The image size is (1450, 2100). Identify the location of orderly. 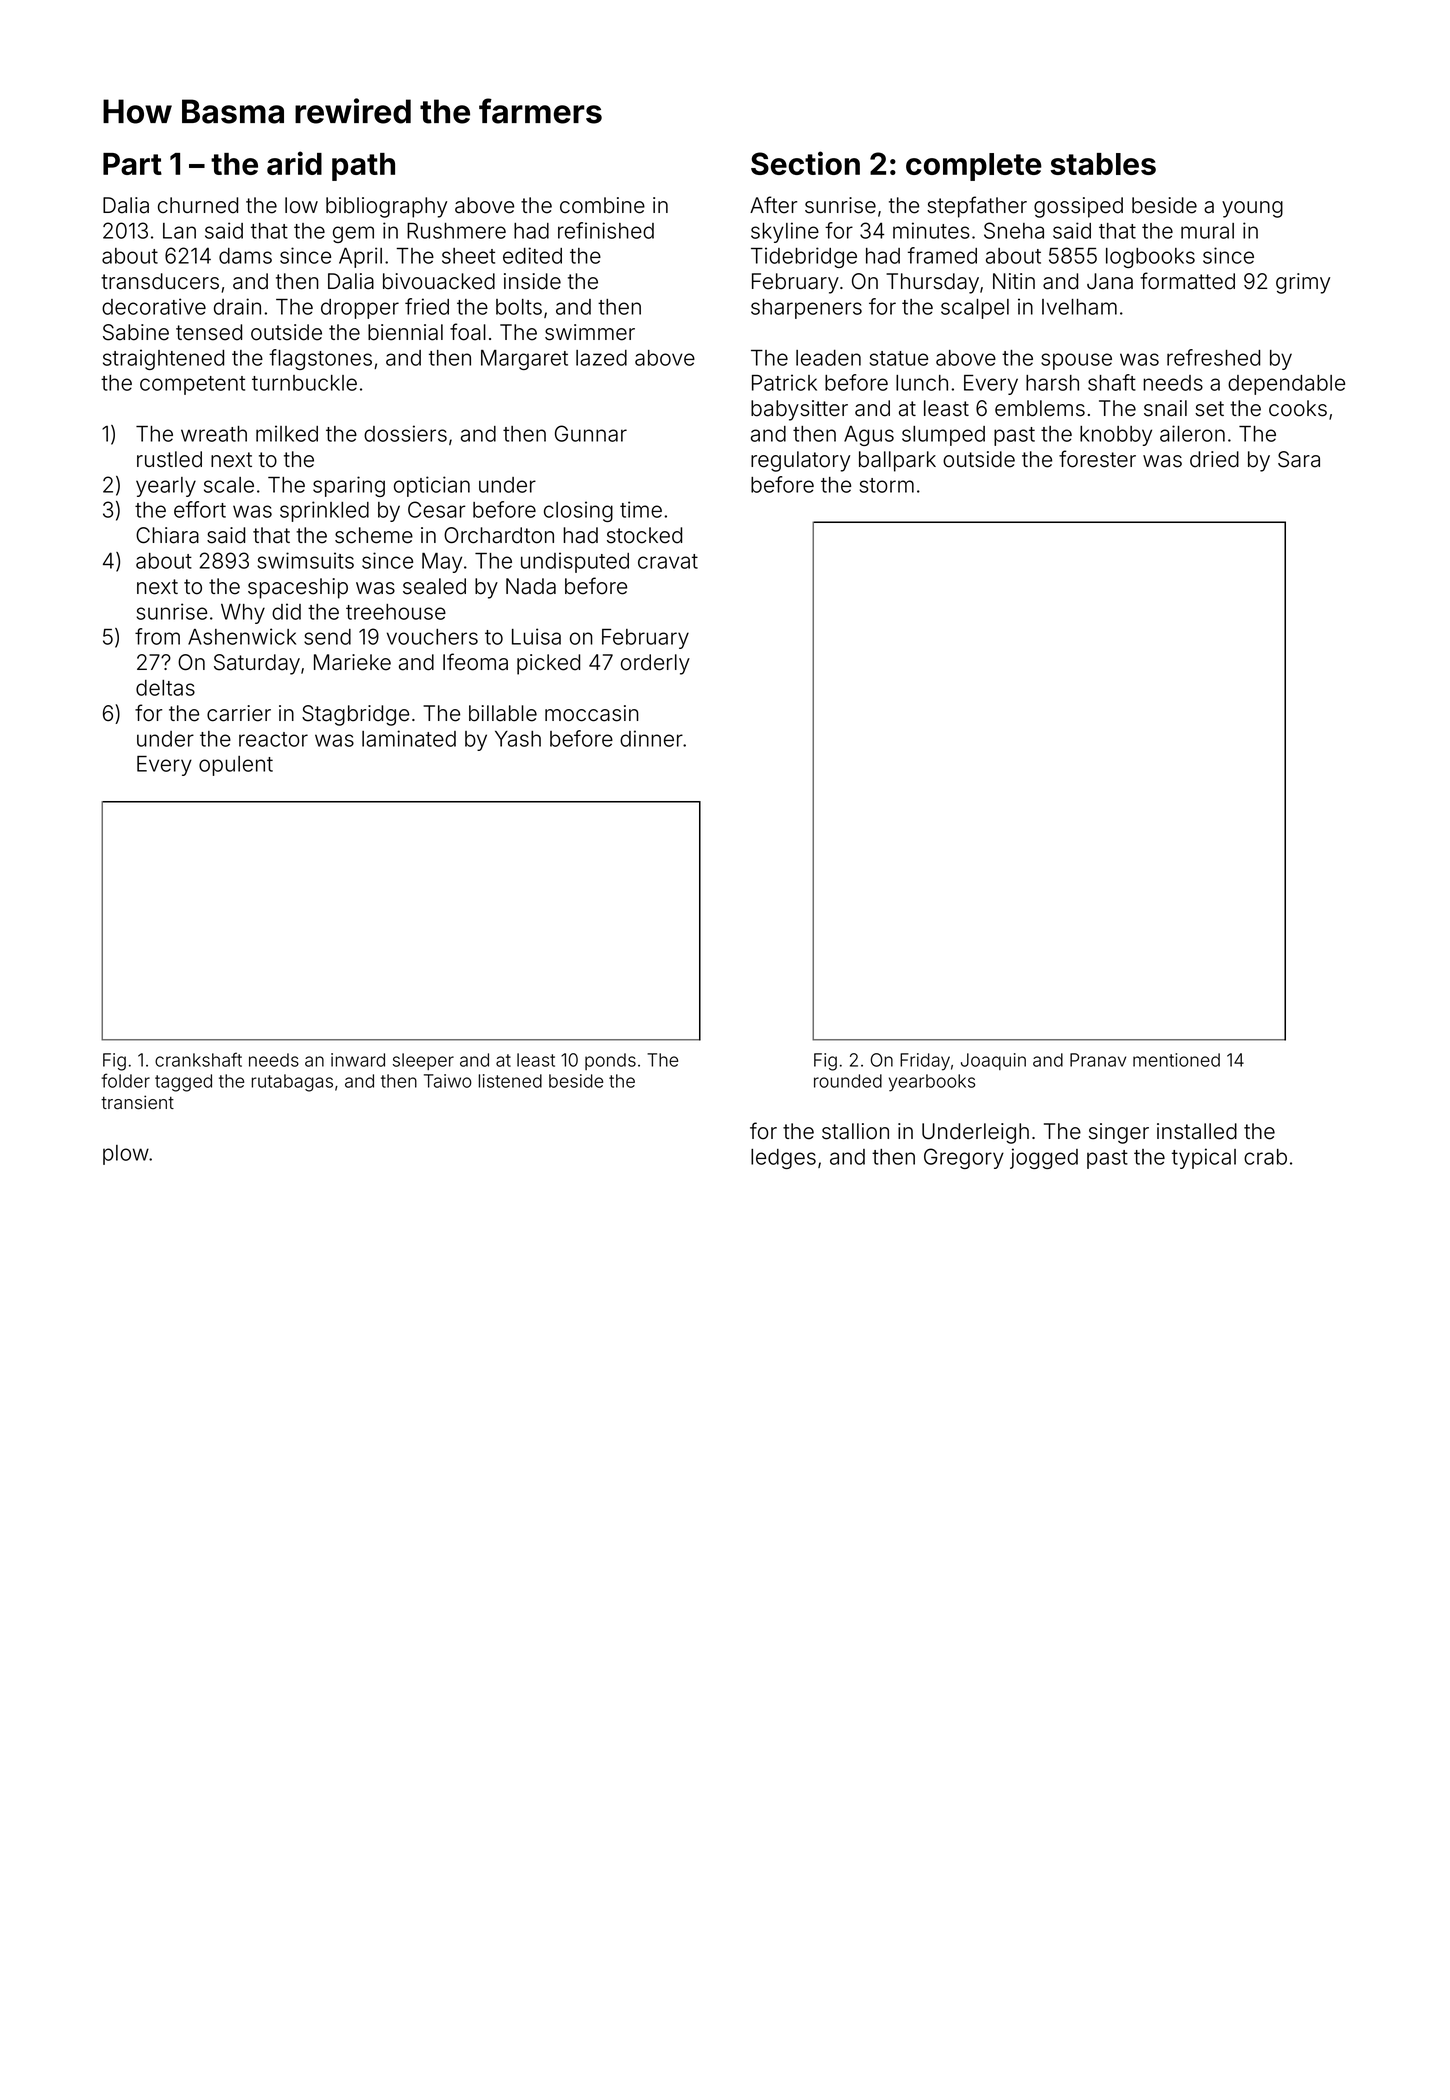
(655, 664).
